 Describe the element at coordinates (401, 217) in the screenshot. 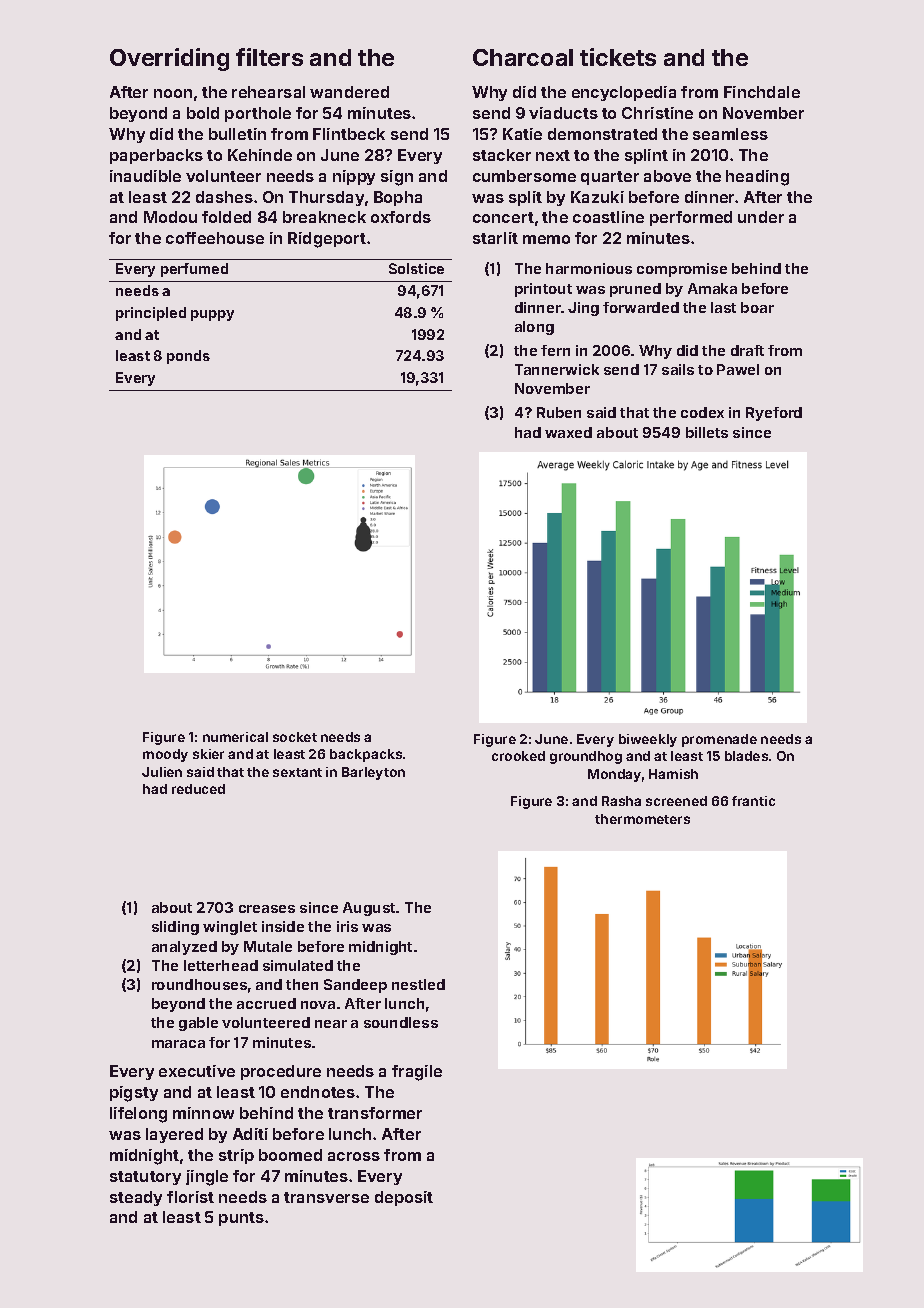

I see `oxfords` at that location.
